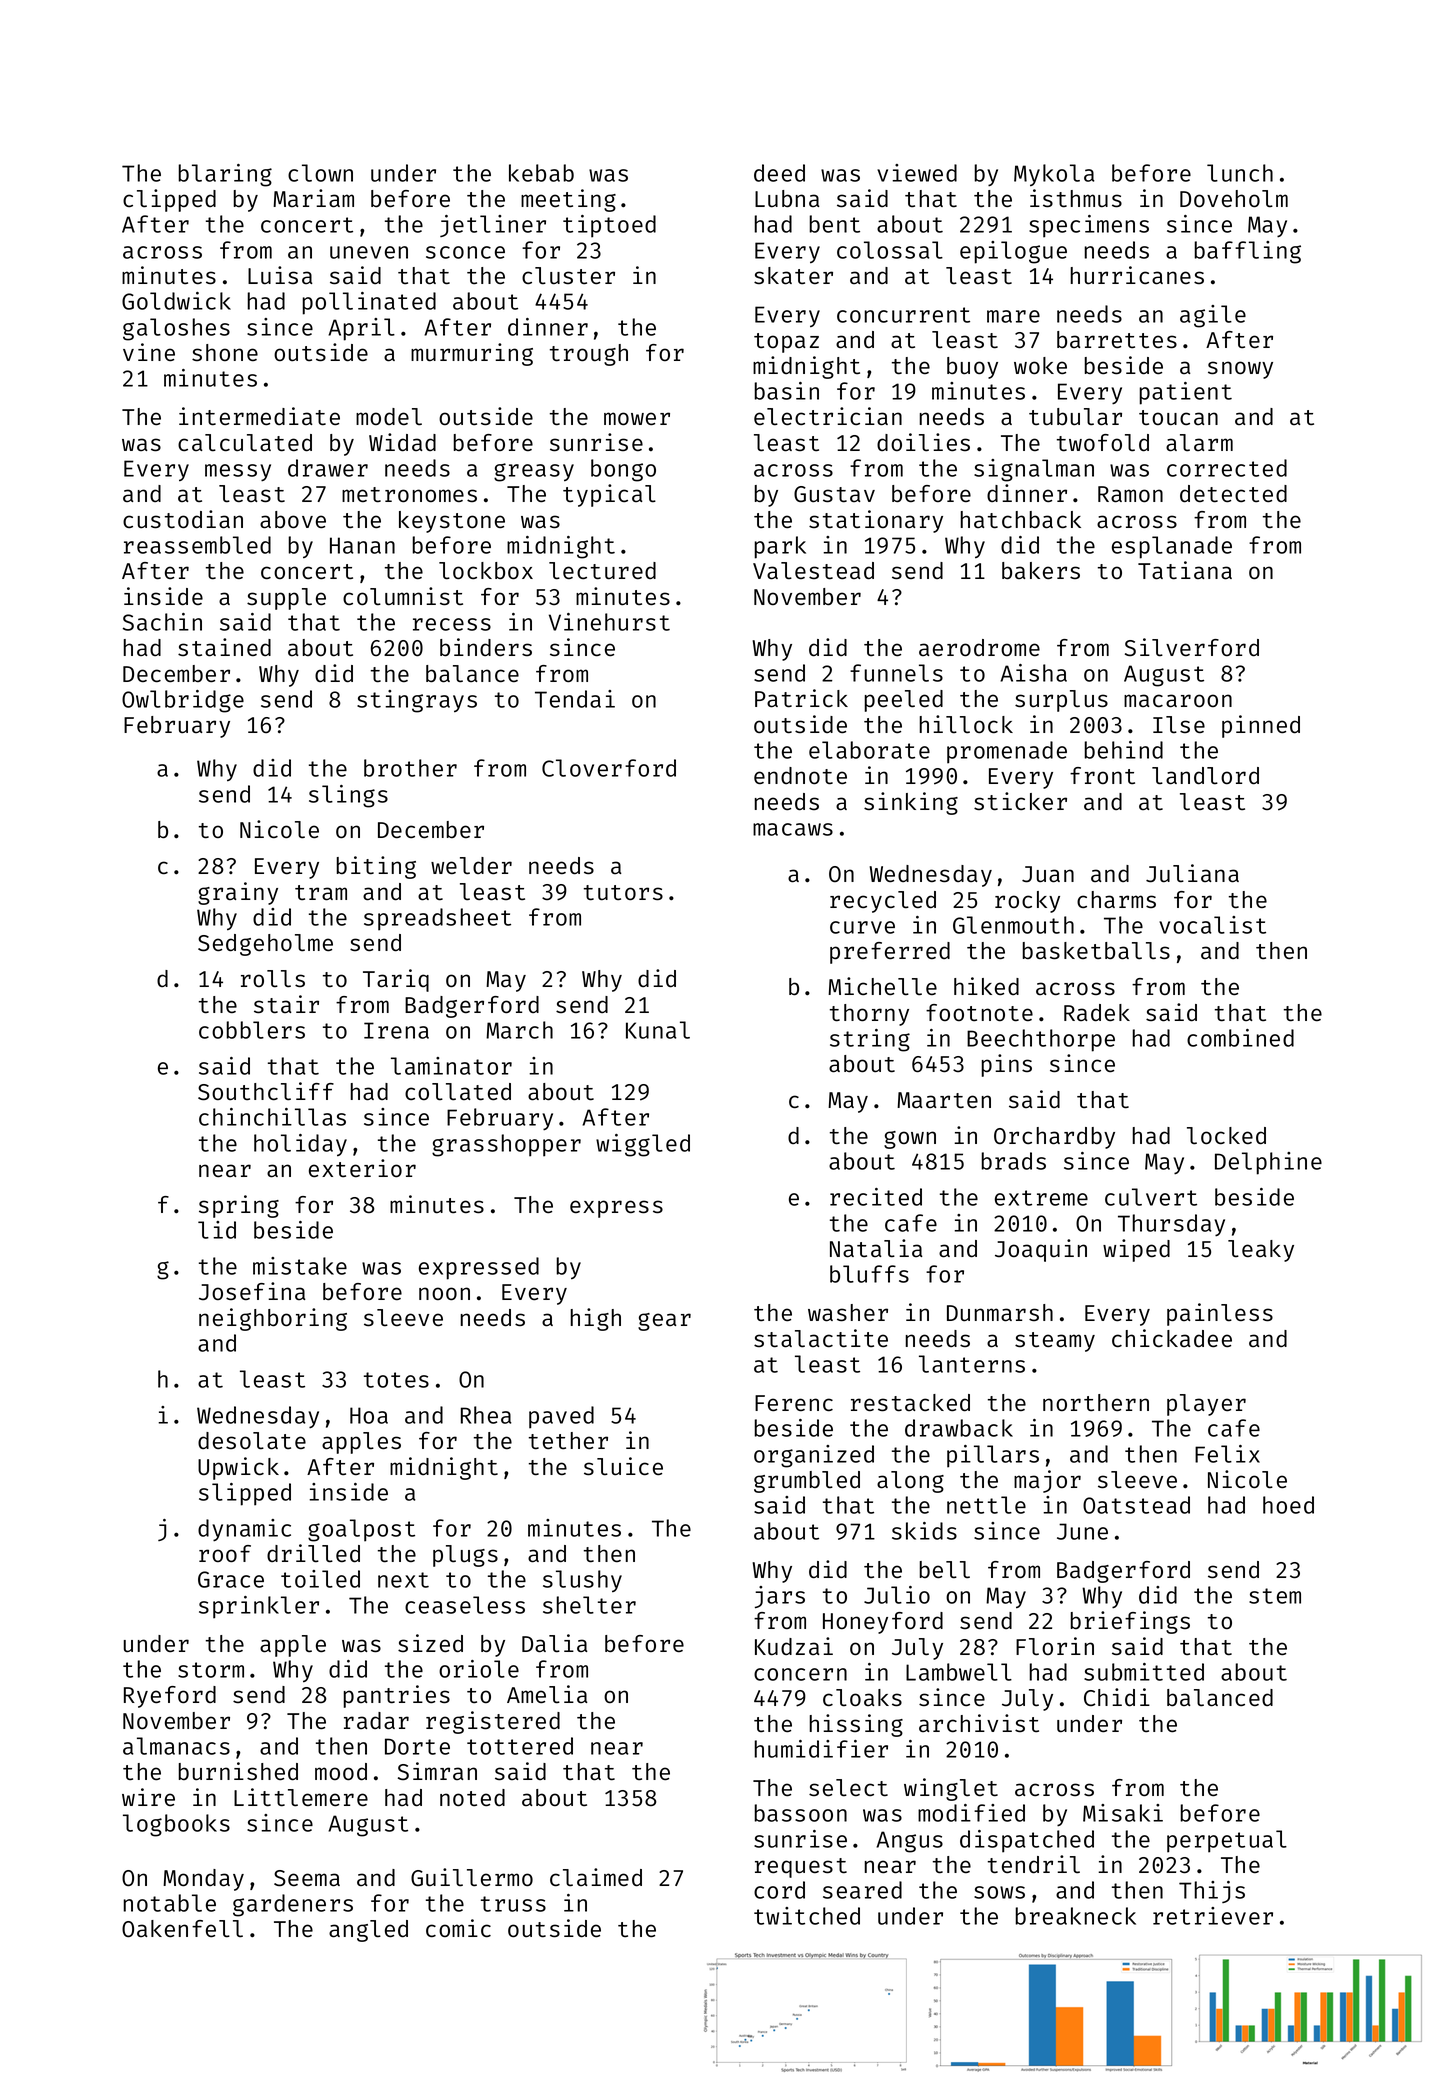 Image resolution: width=1450 pixels, height=2100 pixels. What do you see at coordinates (238, 1468) in the document?
I see `Upwick` at bounding box center [238, 1468].
